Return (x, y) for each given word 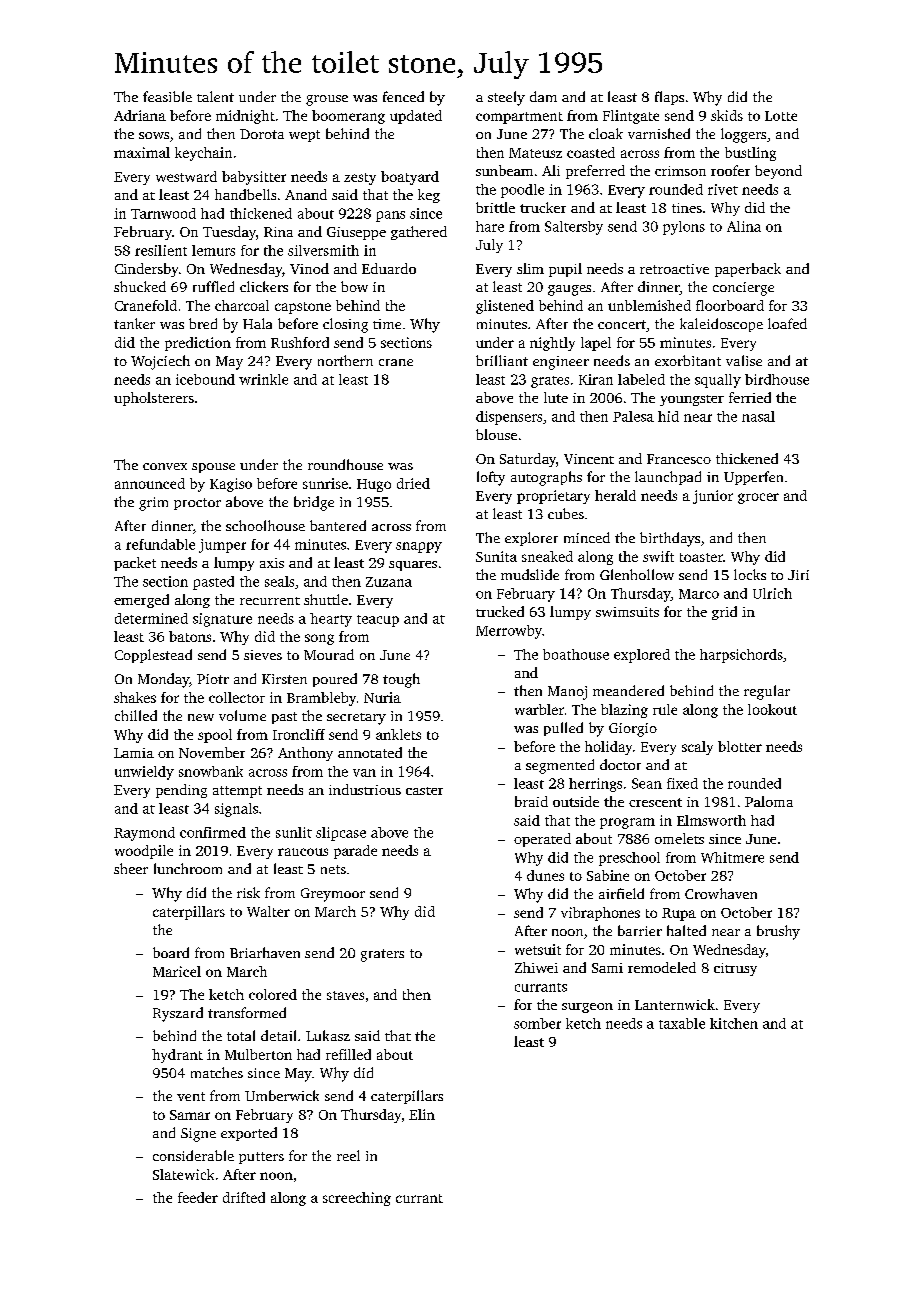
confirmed (213, 832)
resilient (161, 250)
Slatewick (183, 1174)
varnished (659, 133)
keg (429, 196)
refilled (348, 1054)
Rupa (679, 914)
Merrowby (509, 632)
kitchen (734, 1023)
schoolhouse (265, 525)
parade (355, 852)
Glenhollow (637, 574)
